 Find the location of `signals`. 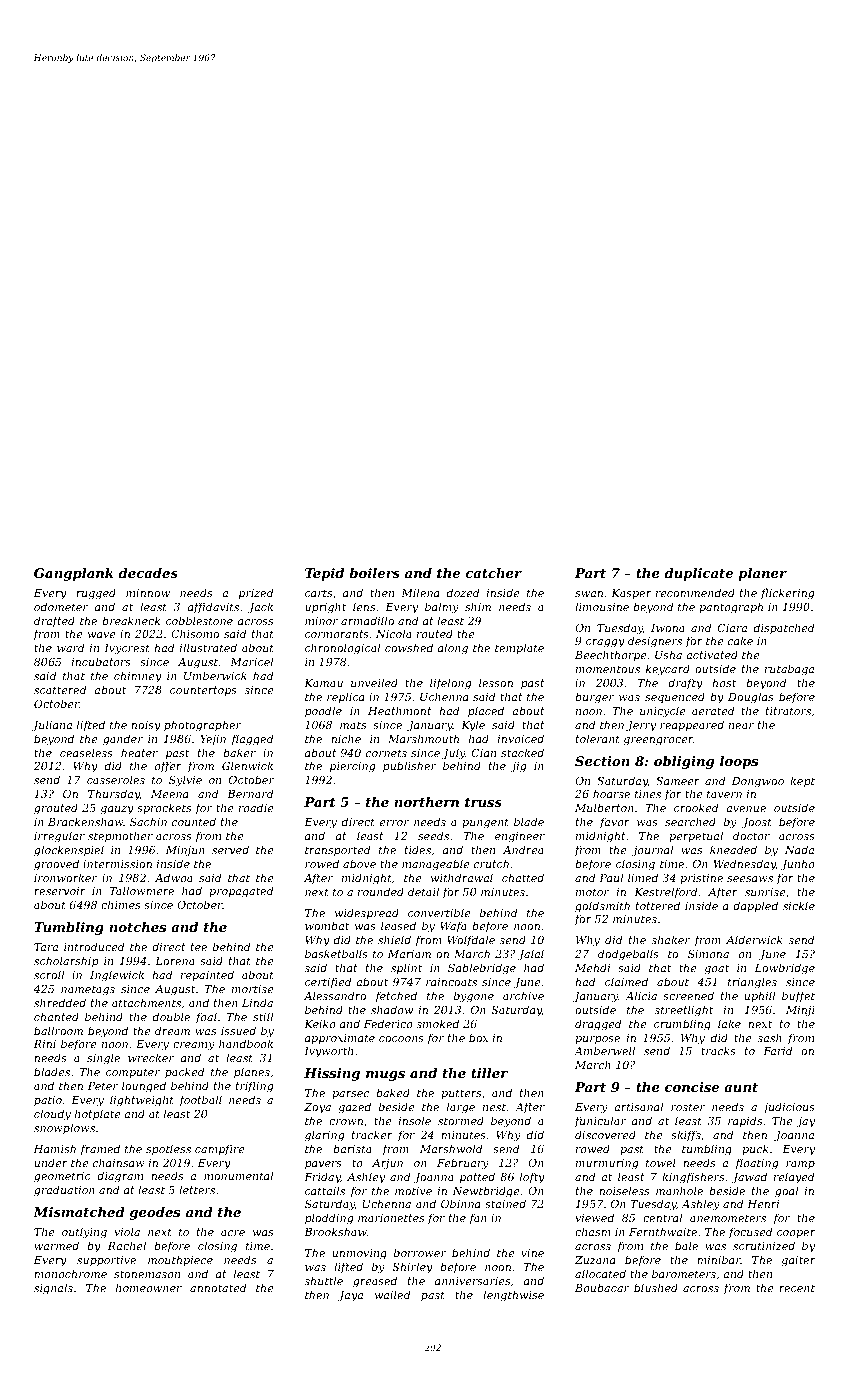

signals is located at coordinates (53, 1289).
